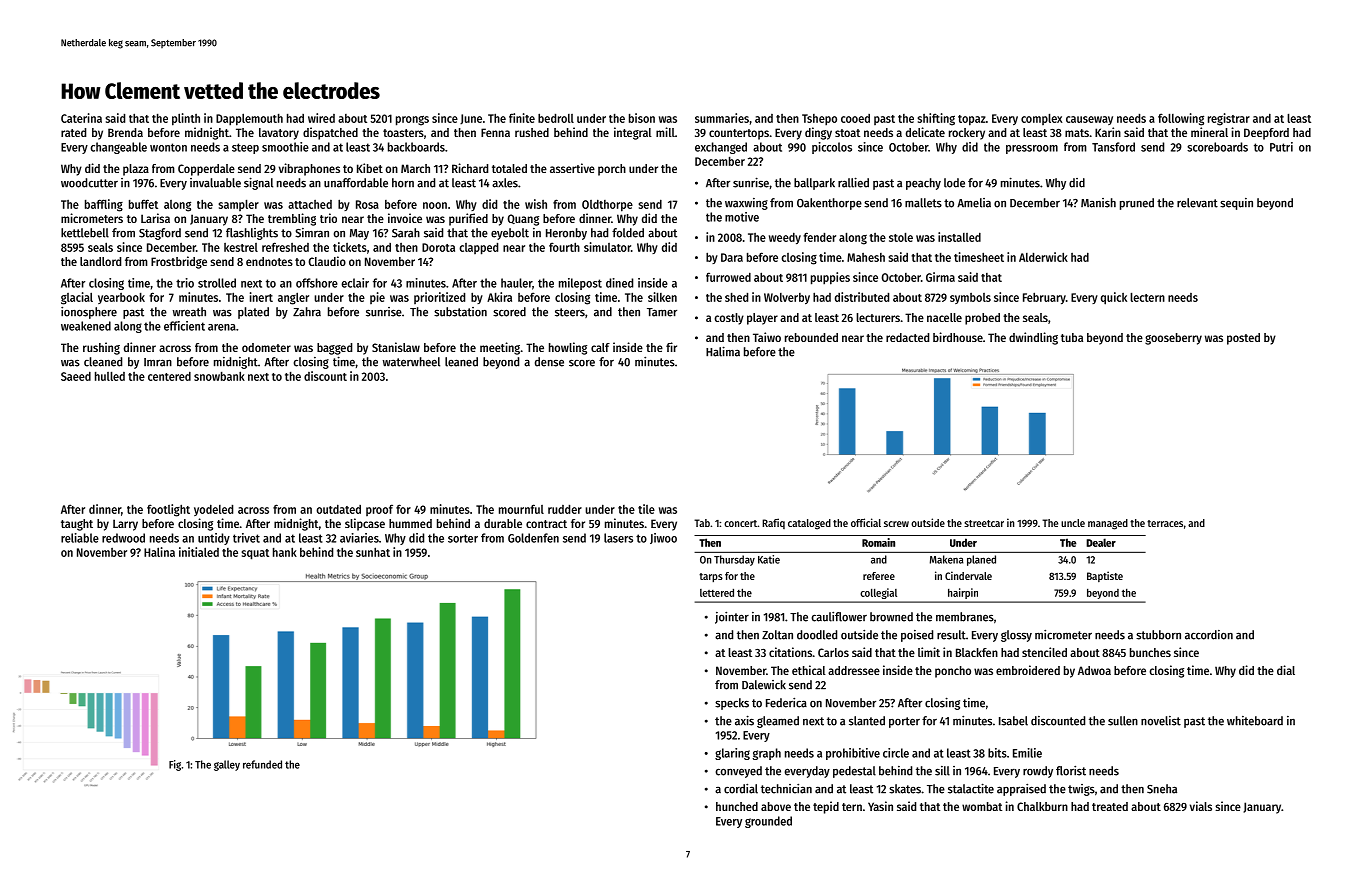 The image size is (1372, 887). I want to click on jointer, so click(732, 617).
